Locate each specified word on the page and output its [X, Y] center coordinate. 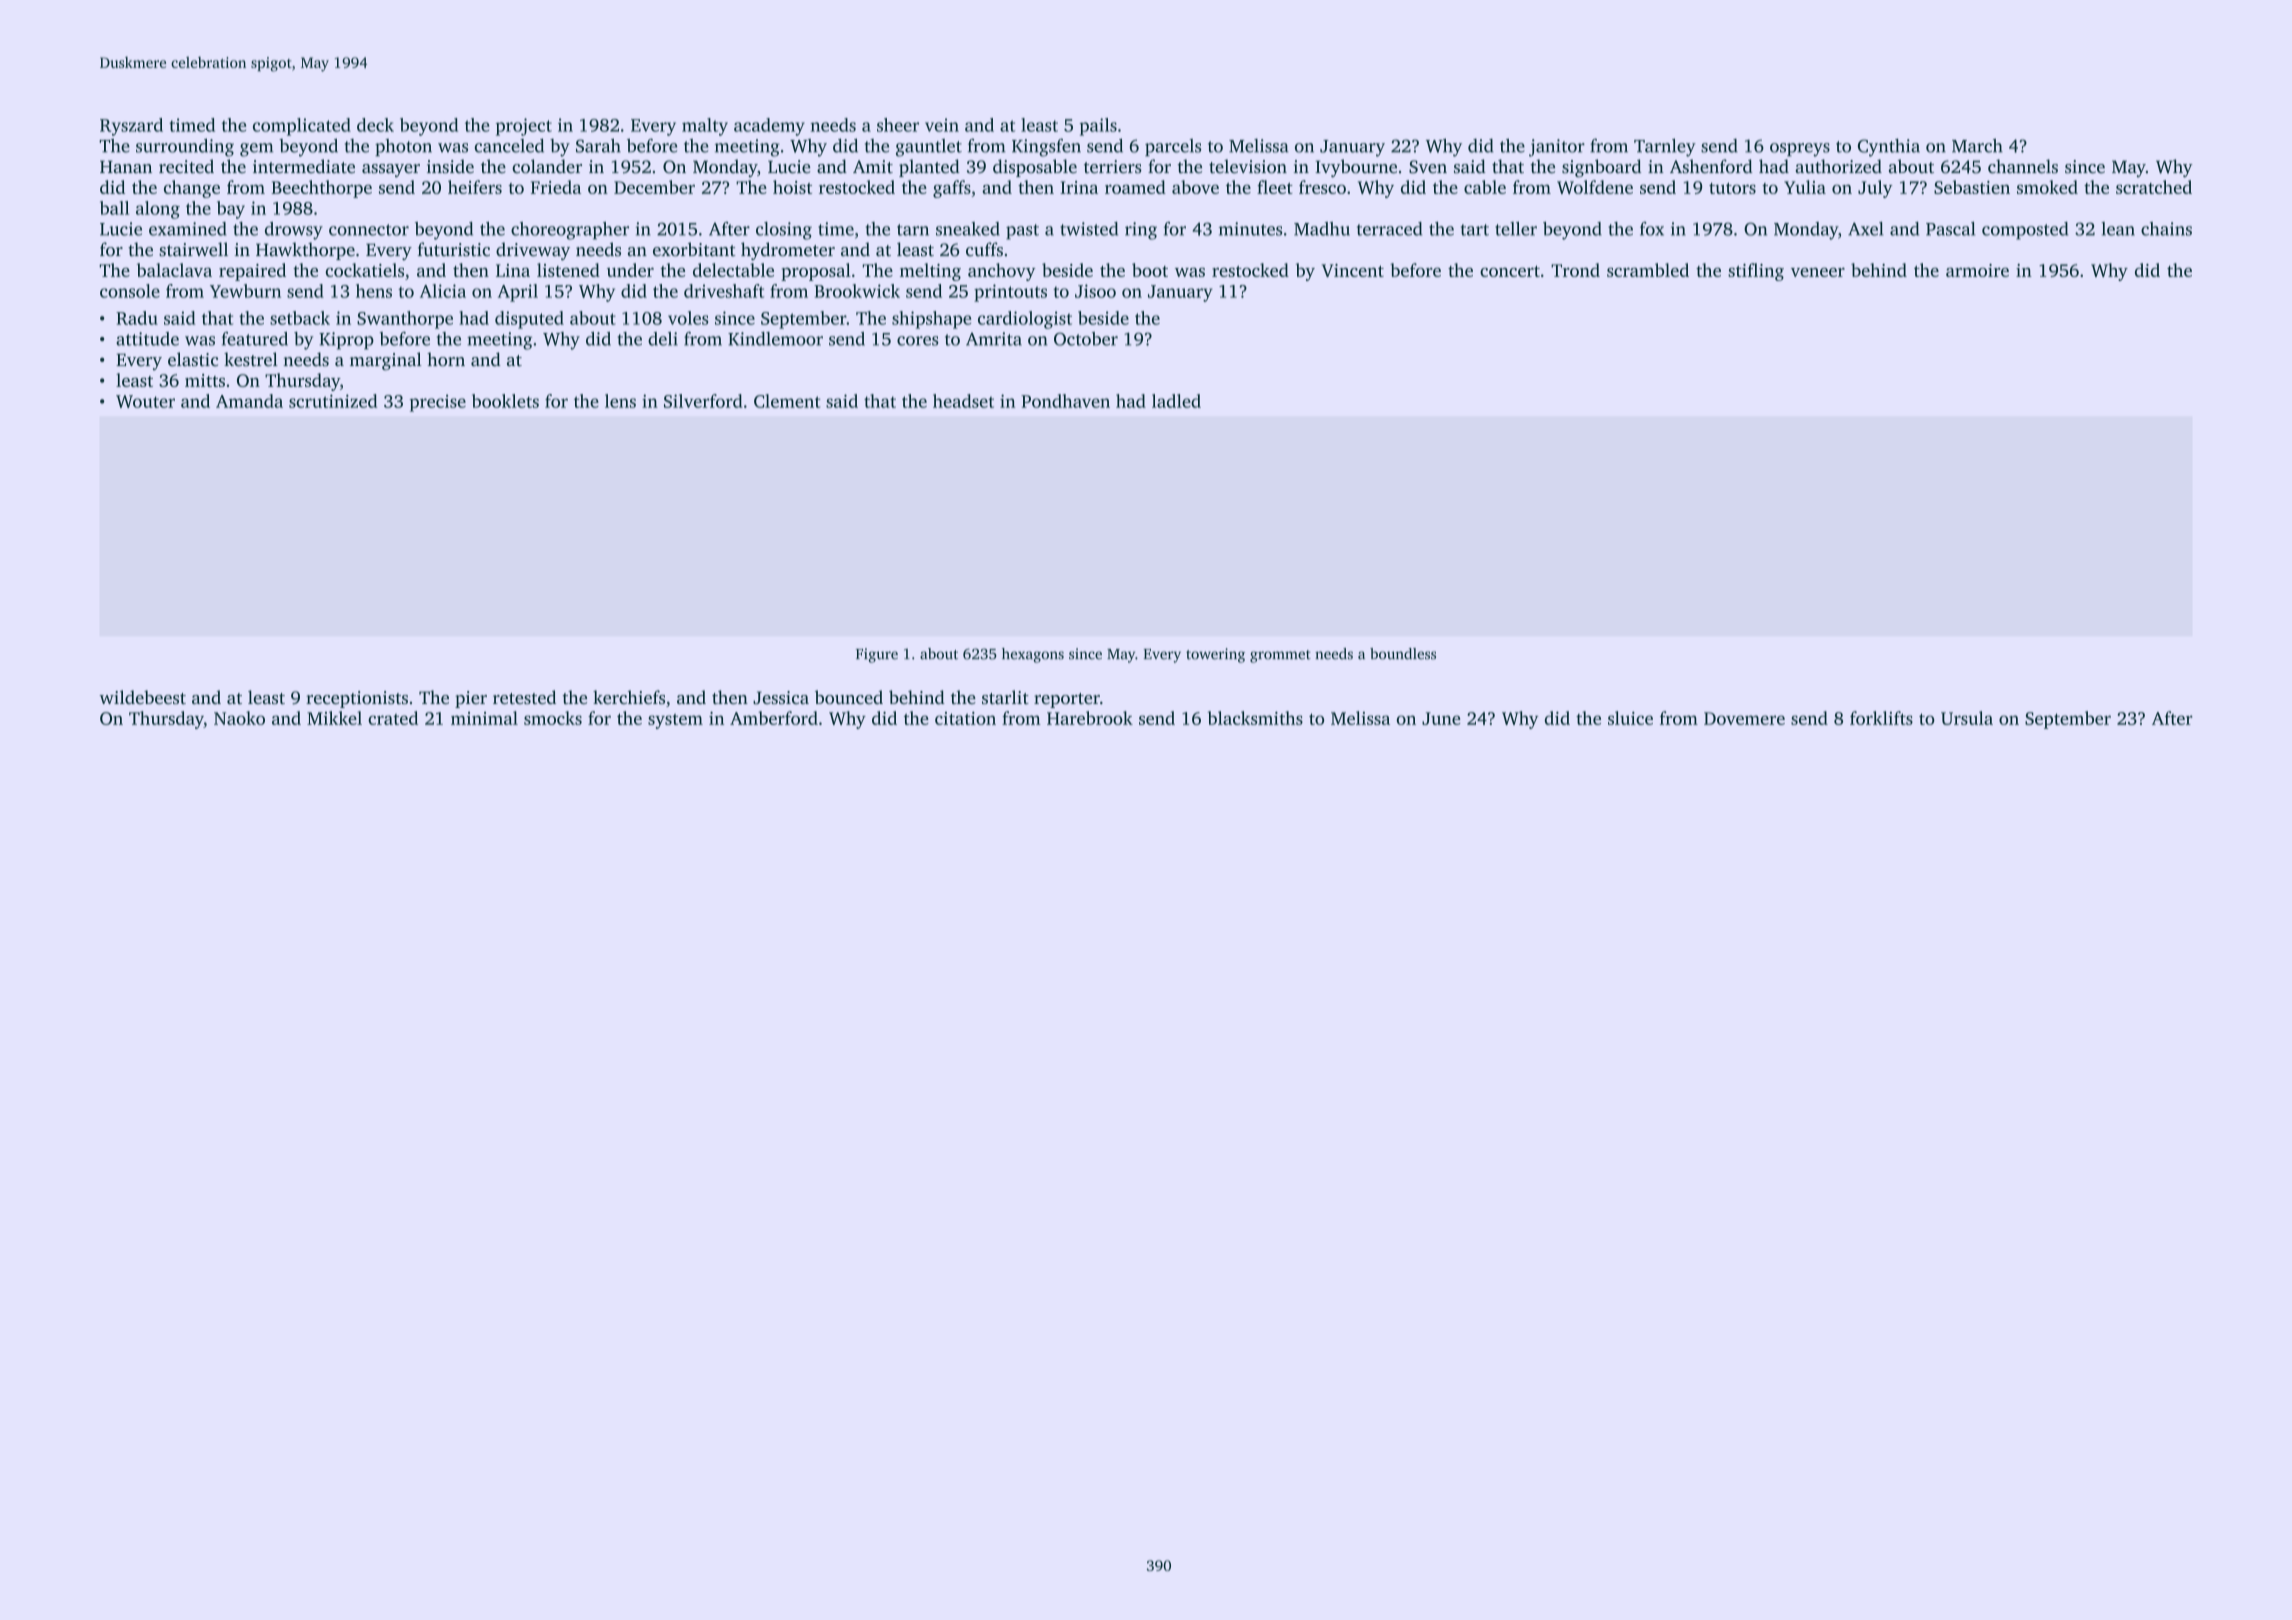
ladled [1176, 401]
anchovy [1002, 272]
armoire [1977, 270]
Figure [877, 655]
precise [438, 403]
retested [524, 697]
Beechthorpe [321, 189]
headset [963, 401]
